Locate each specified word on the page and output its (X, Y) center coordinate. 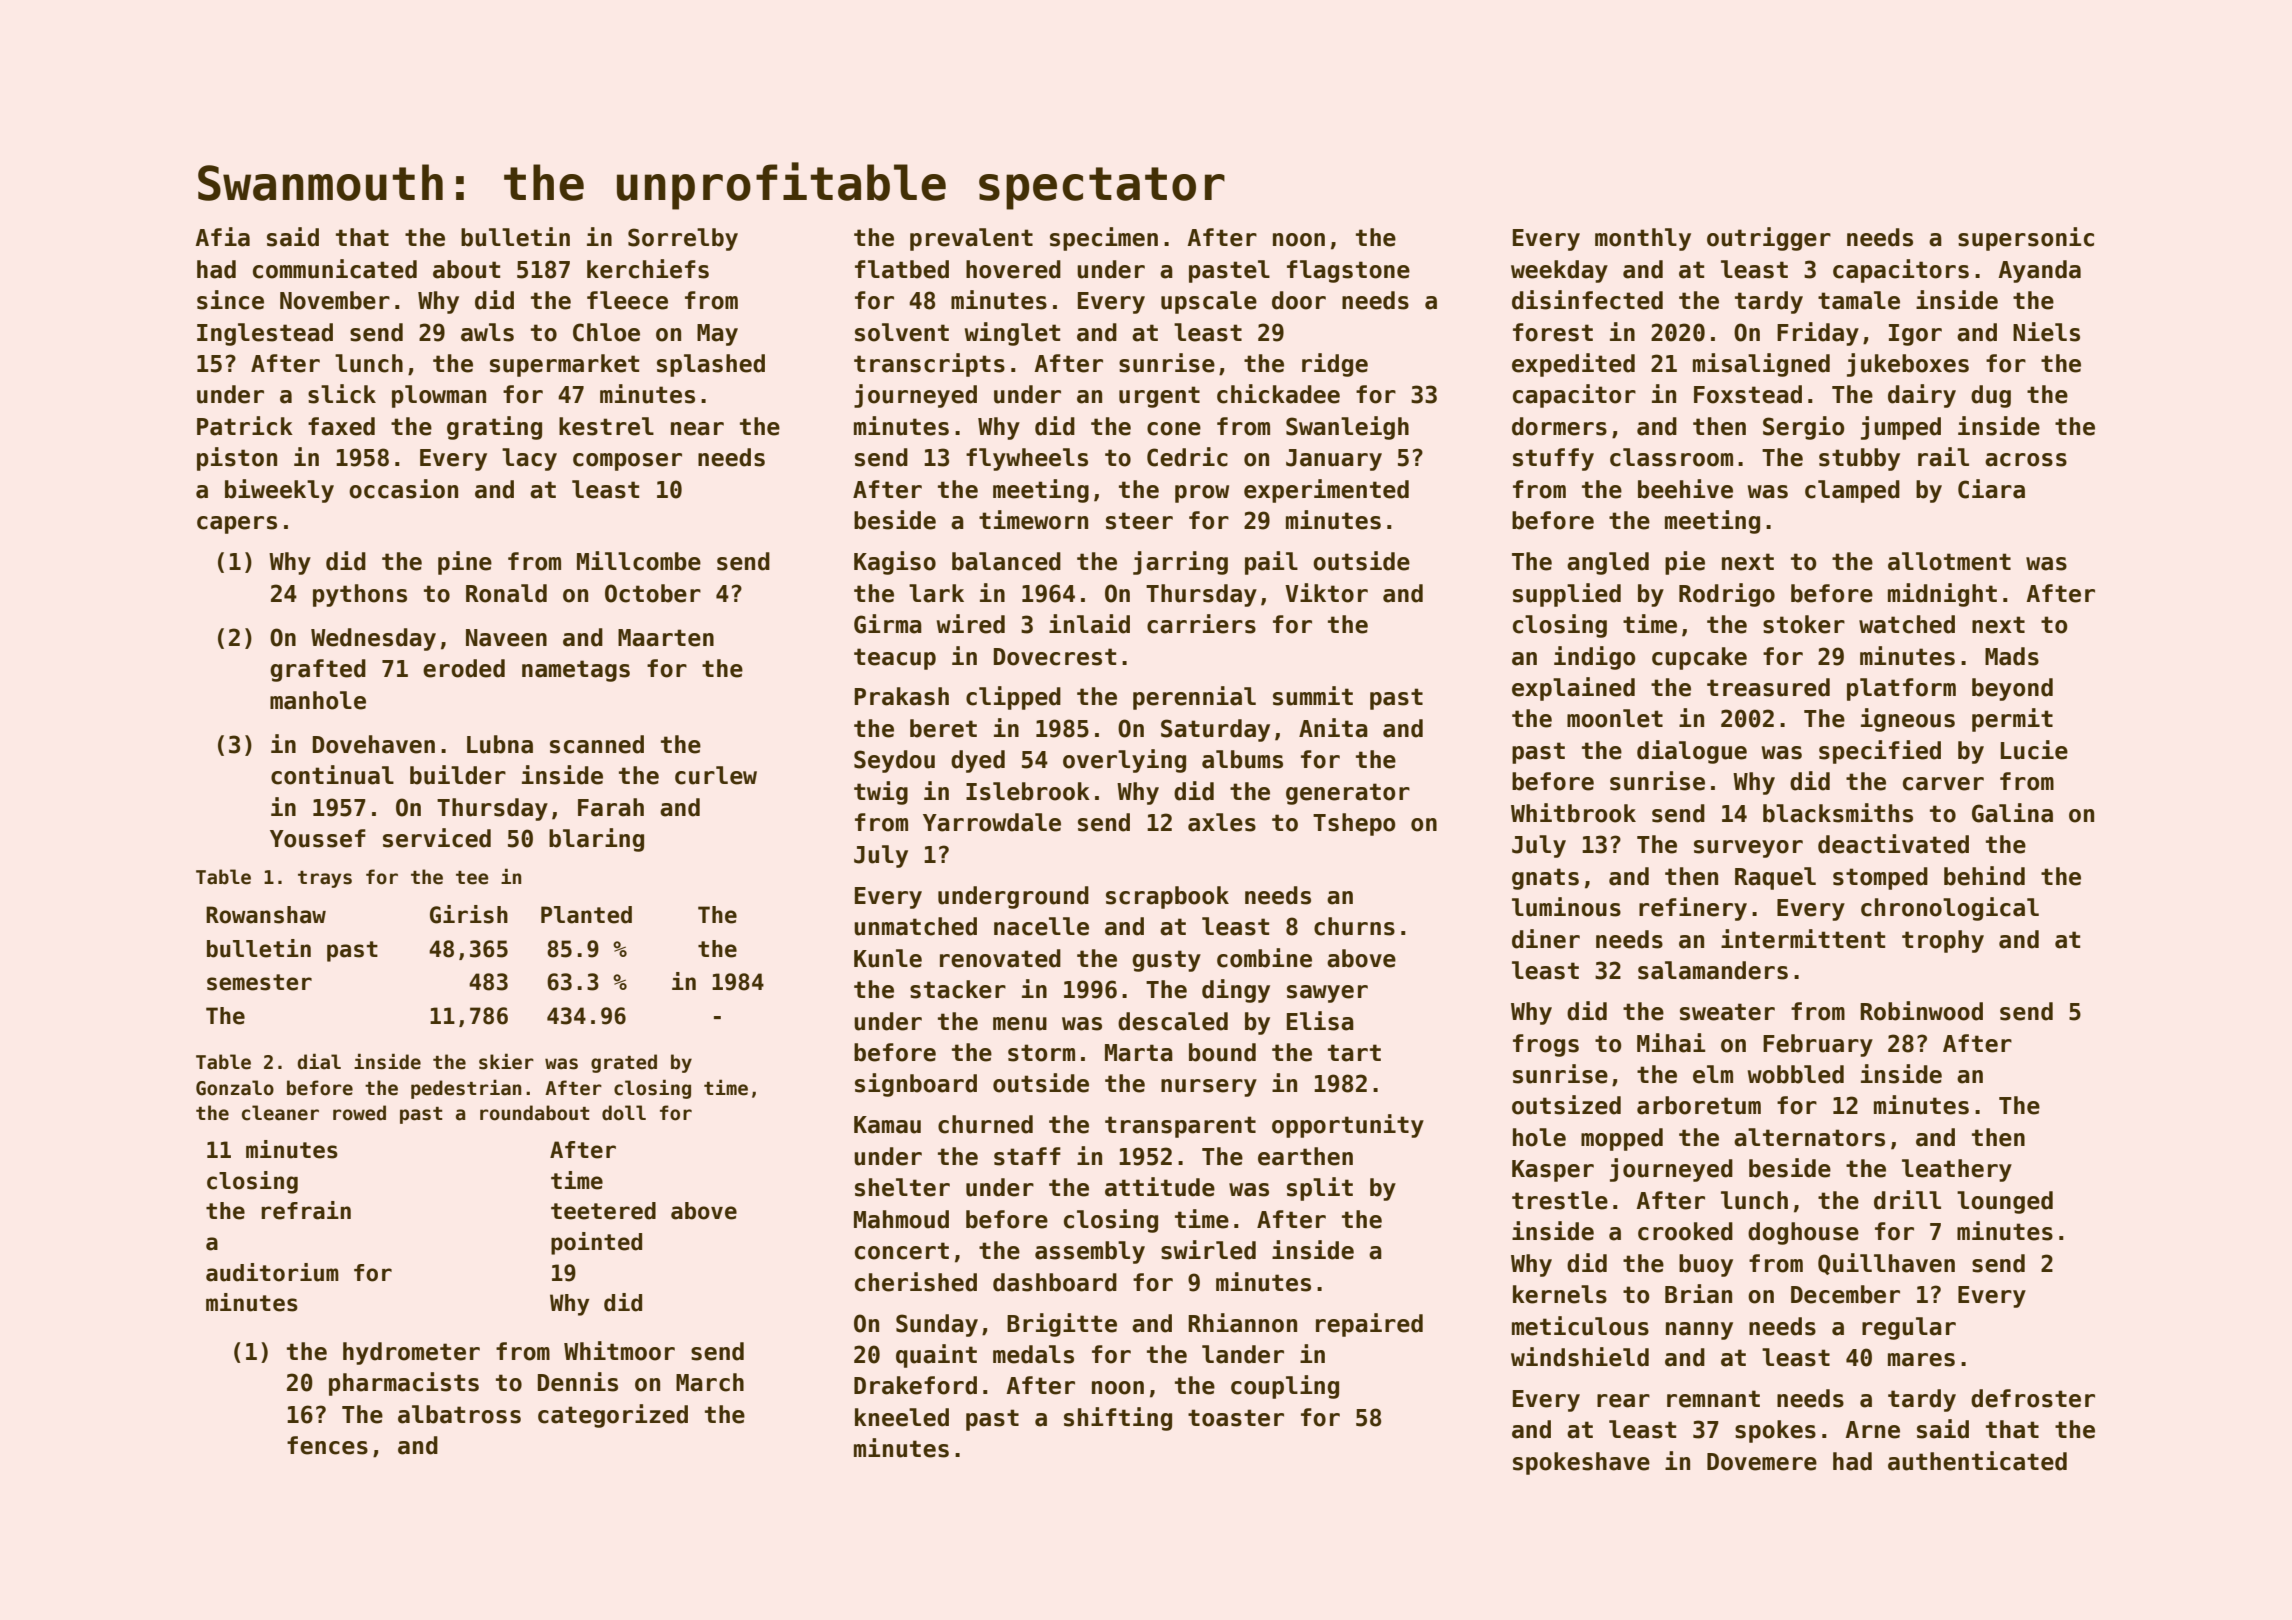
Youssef (318, 838)
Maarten (666, 638)
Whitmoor (619, 1351)
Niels (2046, 332)
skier (506, 1061)
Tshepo (1354, 824)
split (1320, 1189)
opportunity (1348, 1126)
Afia (222, 237)
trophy (1943, 941)
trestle (1560, 1200)
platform (1901, 689)
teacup (895, 659)
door (1299, 300)
